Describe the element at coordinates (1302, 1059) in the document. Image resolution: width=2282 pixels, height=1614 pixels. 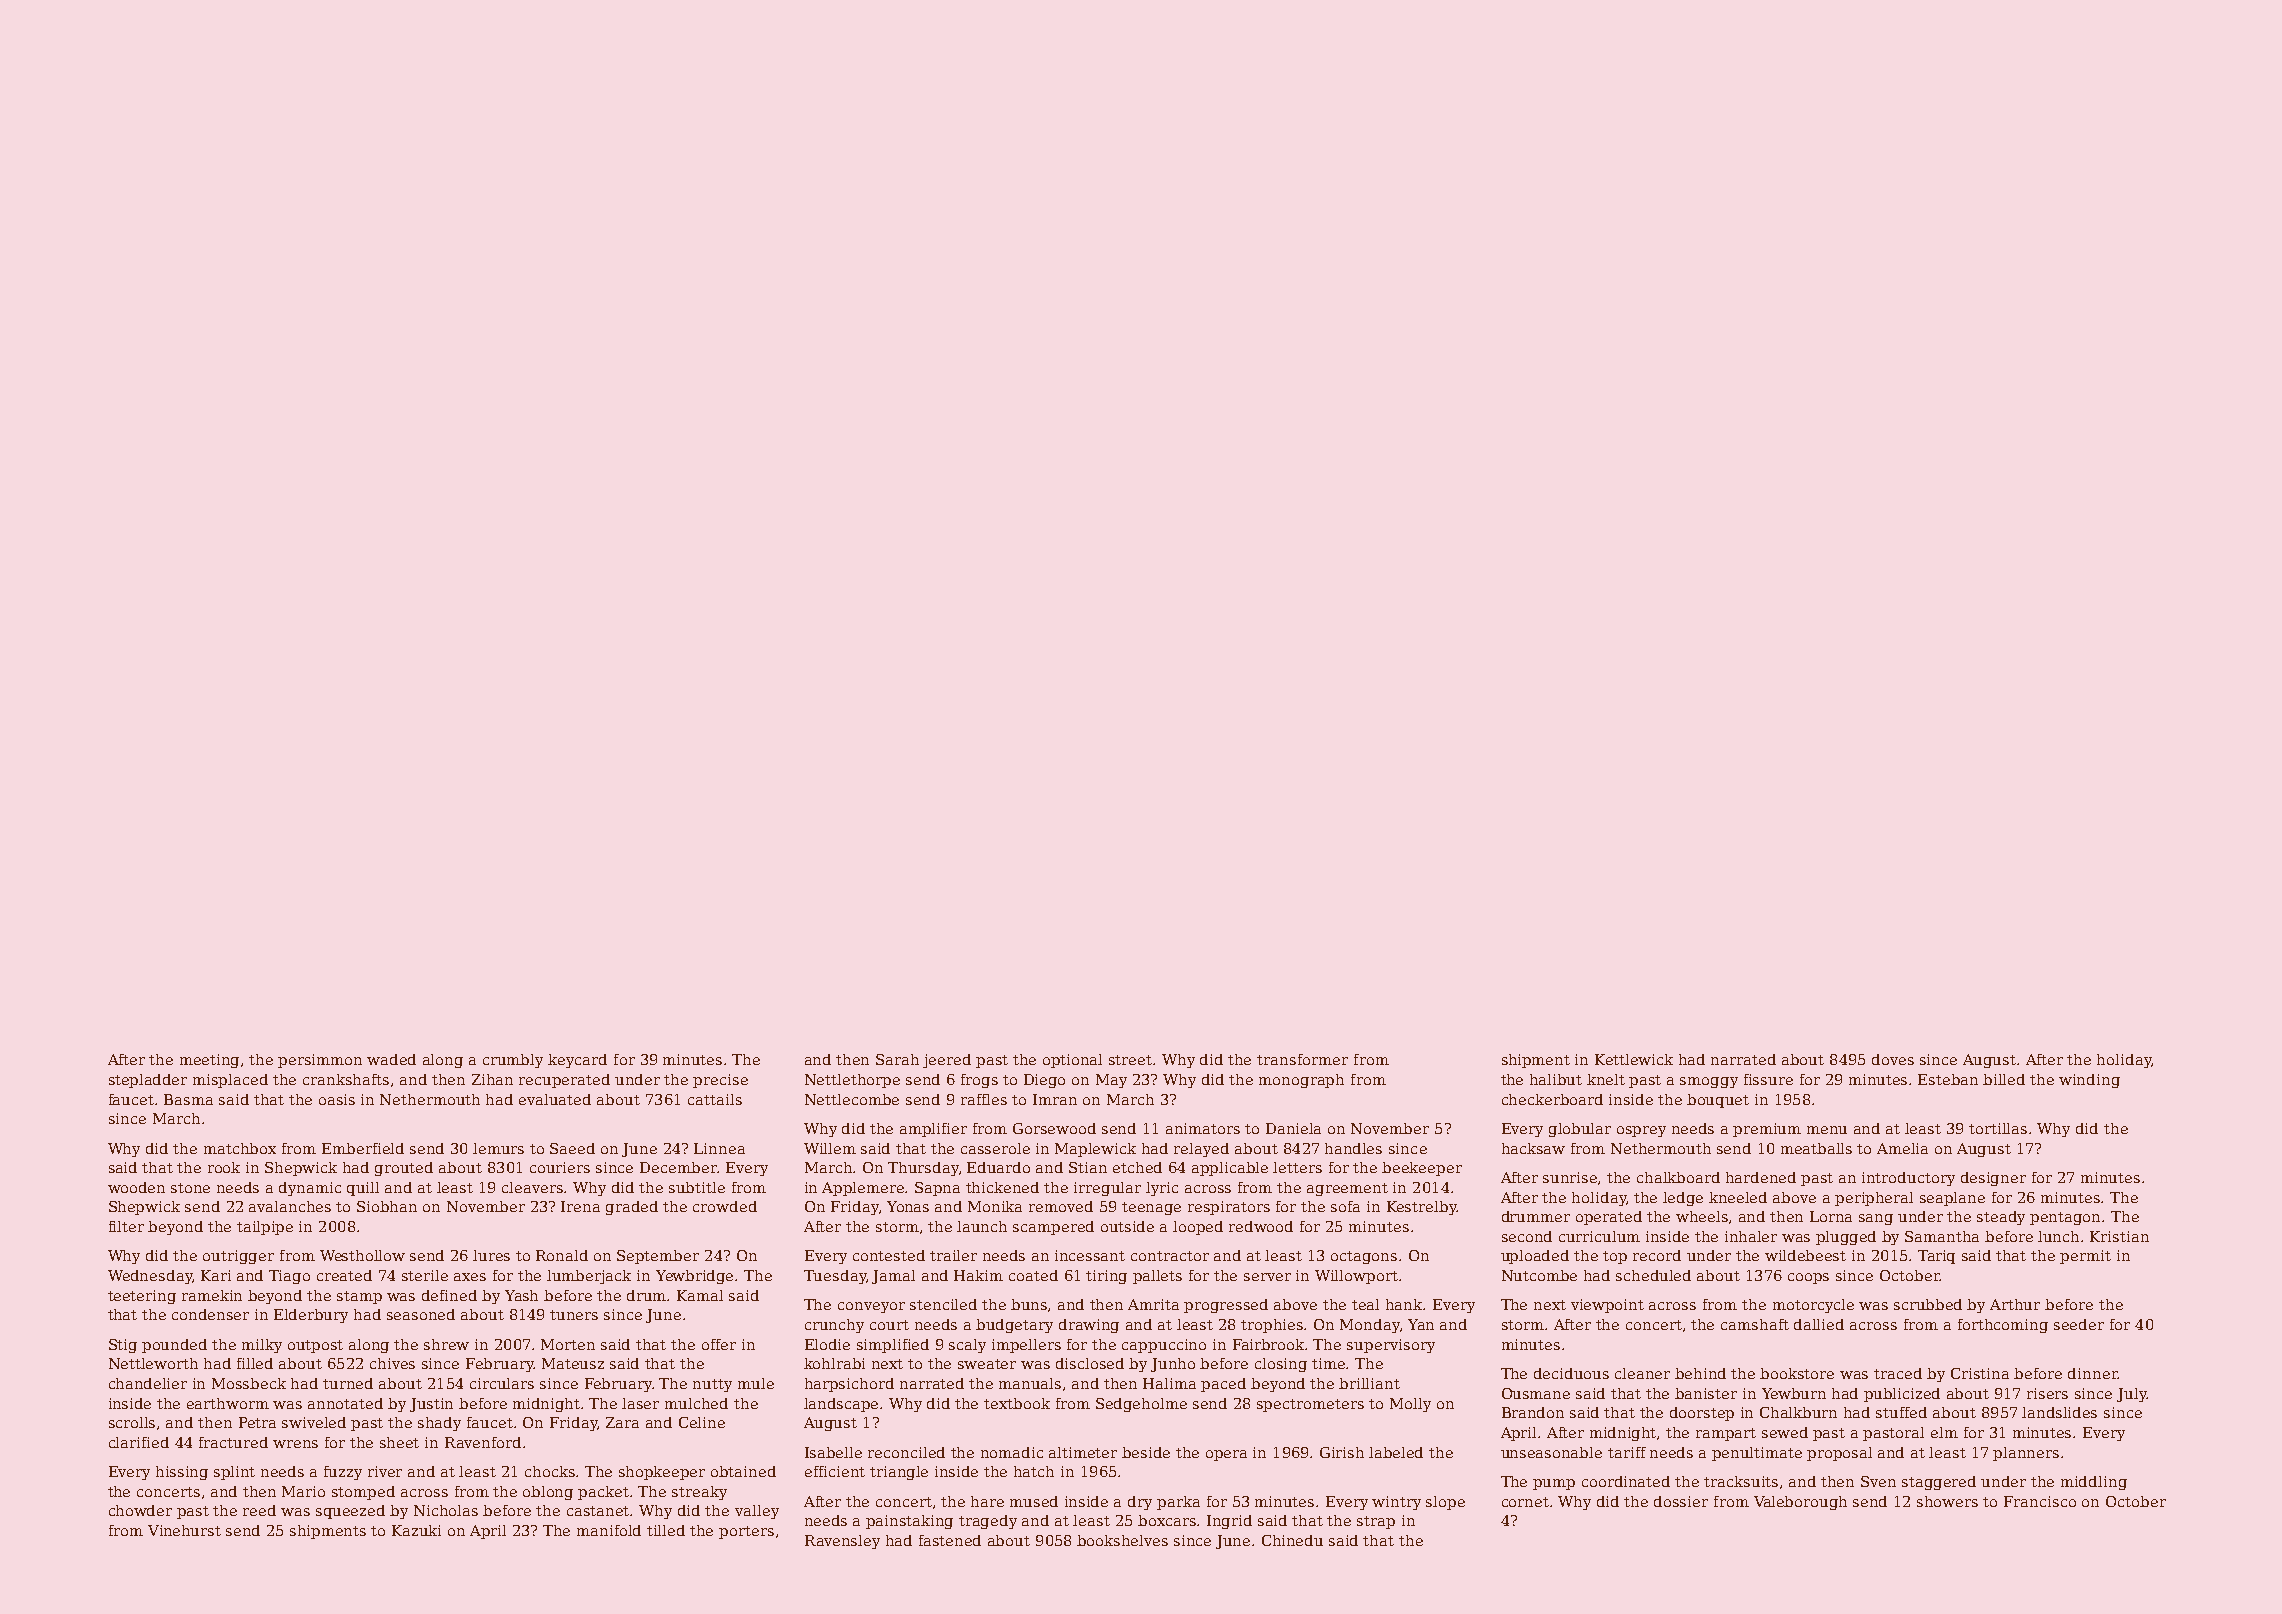
I see `transformer` at that location.
